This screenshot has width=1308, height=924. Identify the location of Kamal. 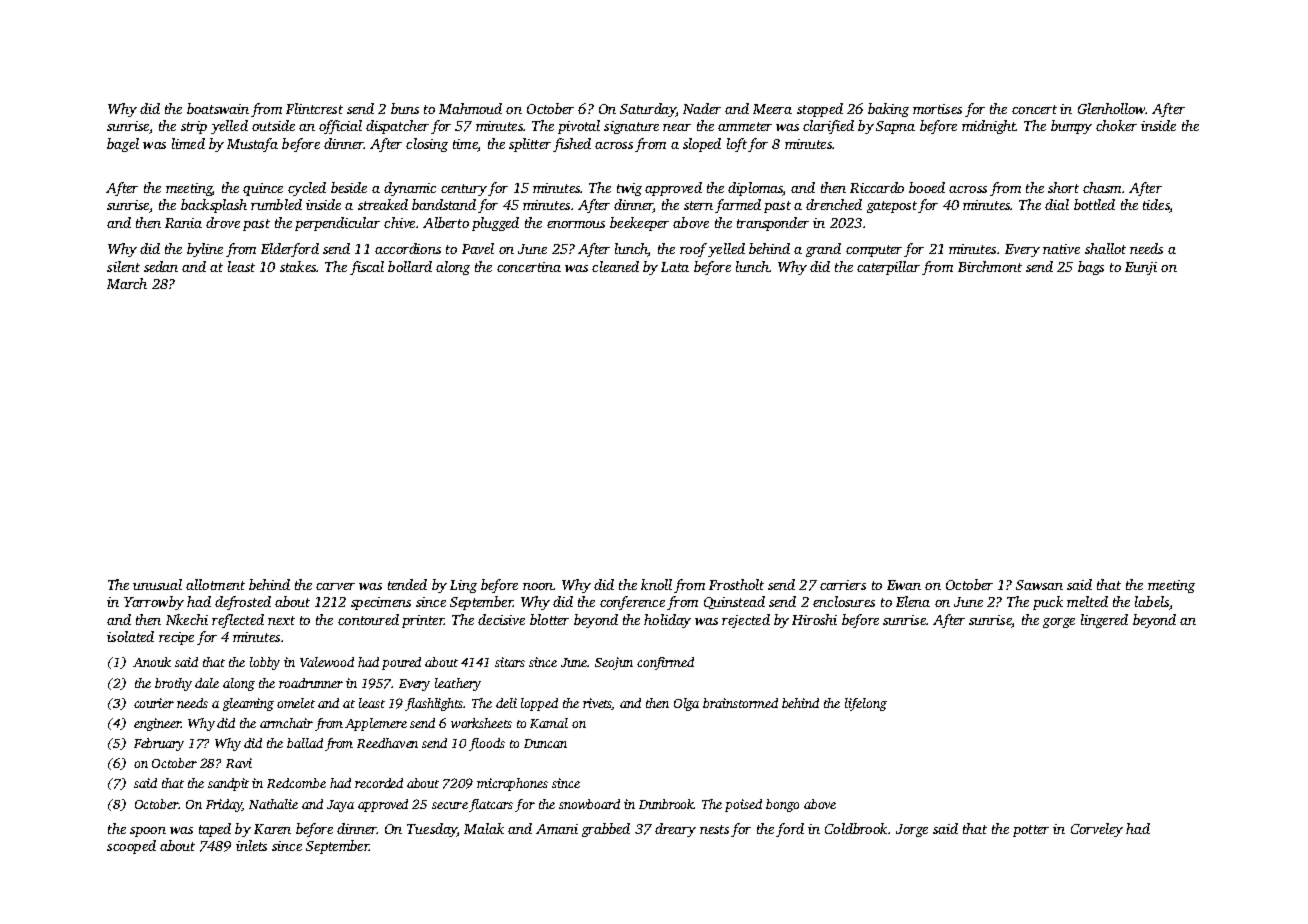
(549, 723).
